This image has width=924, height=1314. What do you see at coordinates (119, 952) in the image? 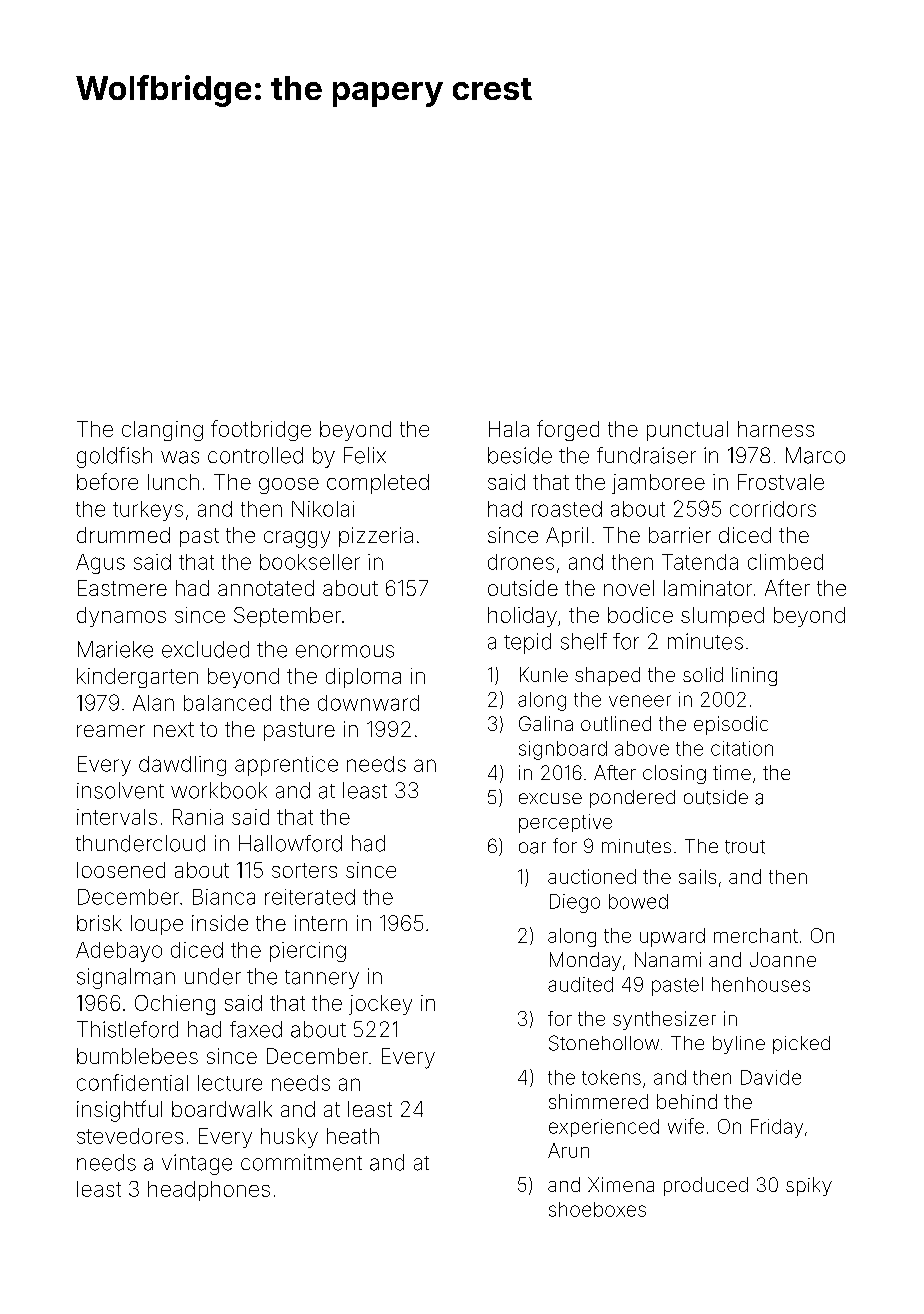
I see `Adebayo` at bounding box center [119, 952].
